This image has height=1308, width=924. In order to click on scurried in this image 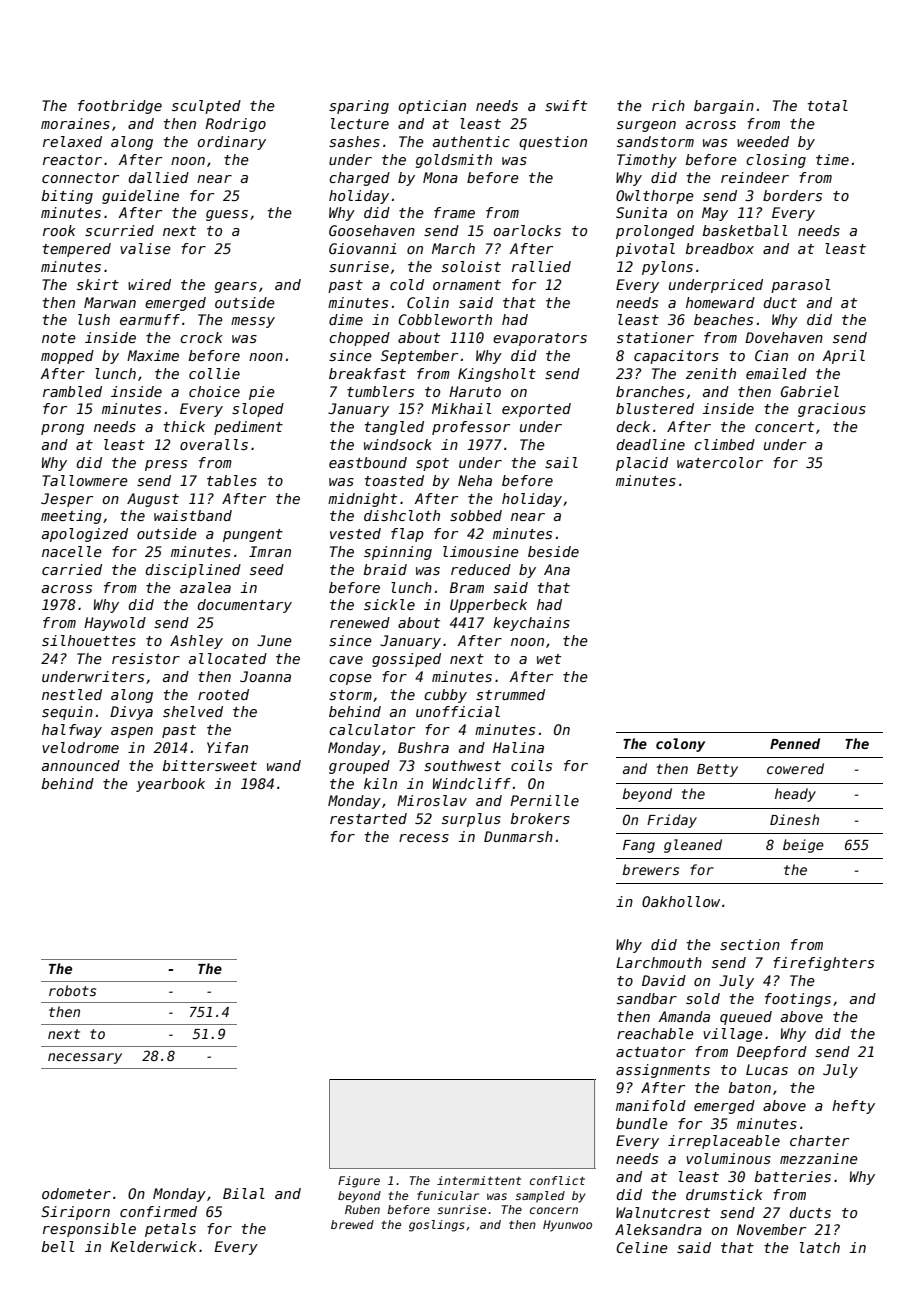, I will do `click(119, 230)`.
